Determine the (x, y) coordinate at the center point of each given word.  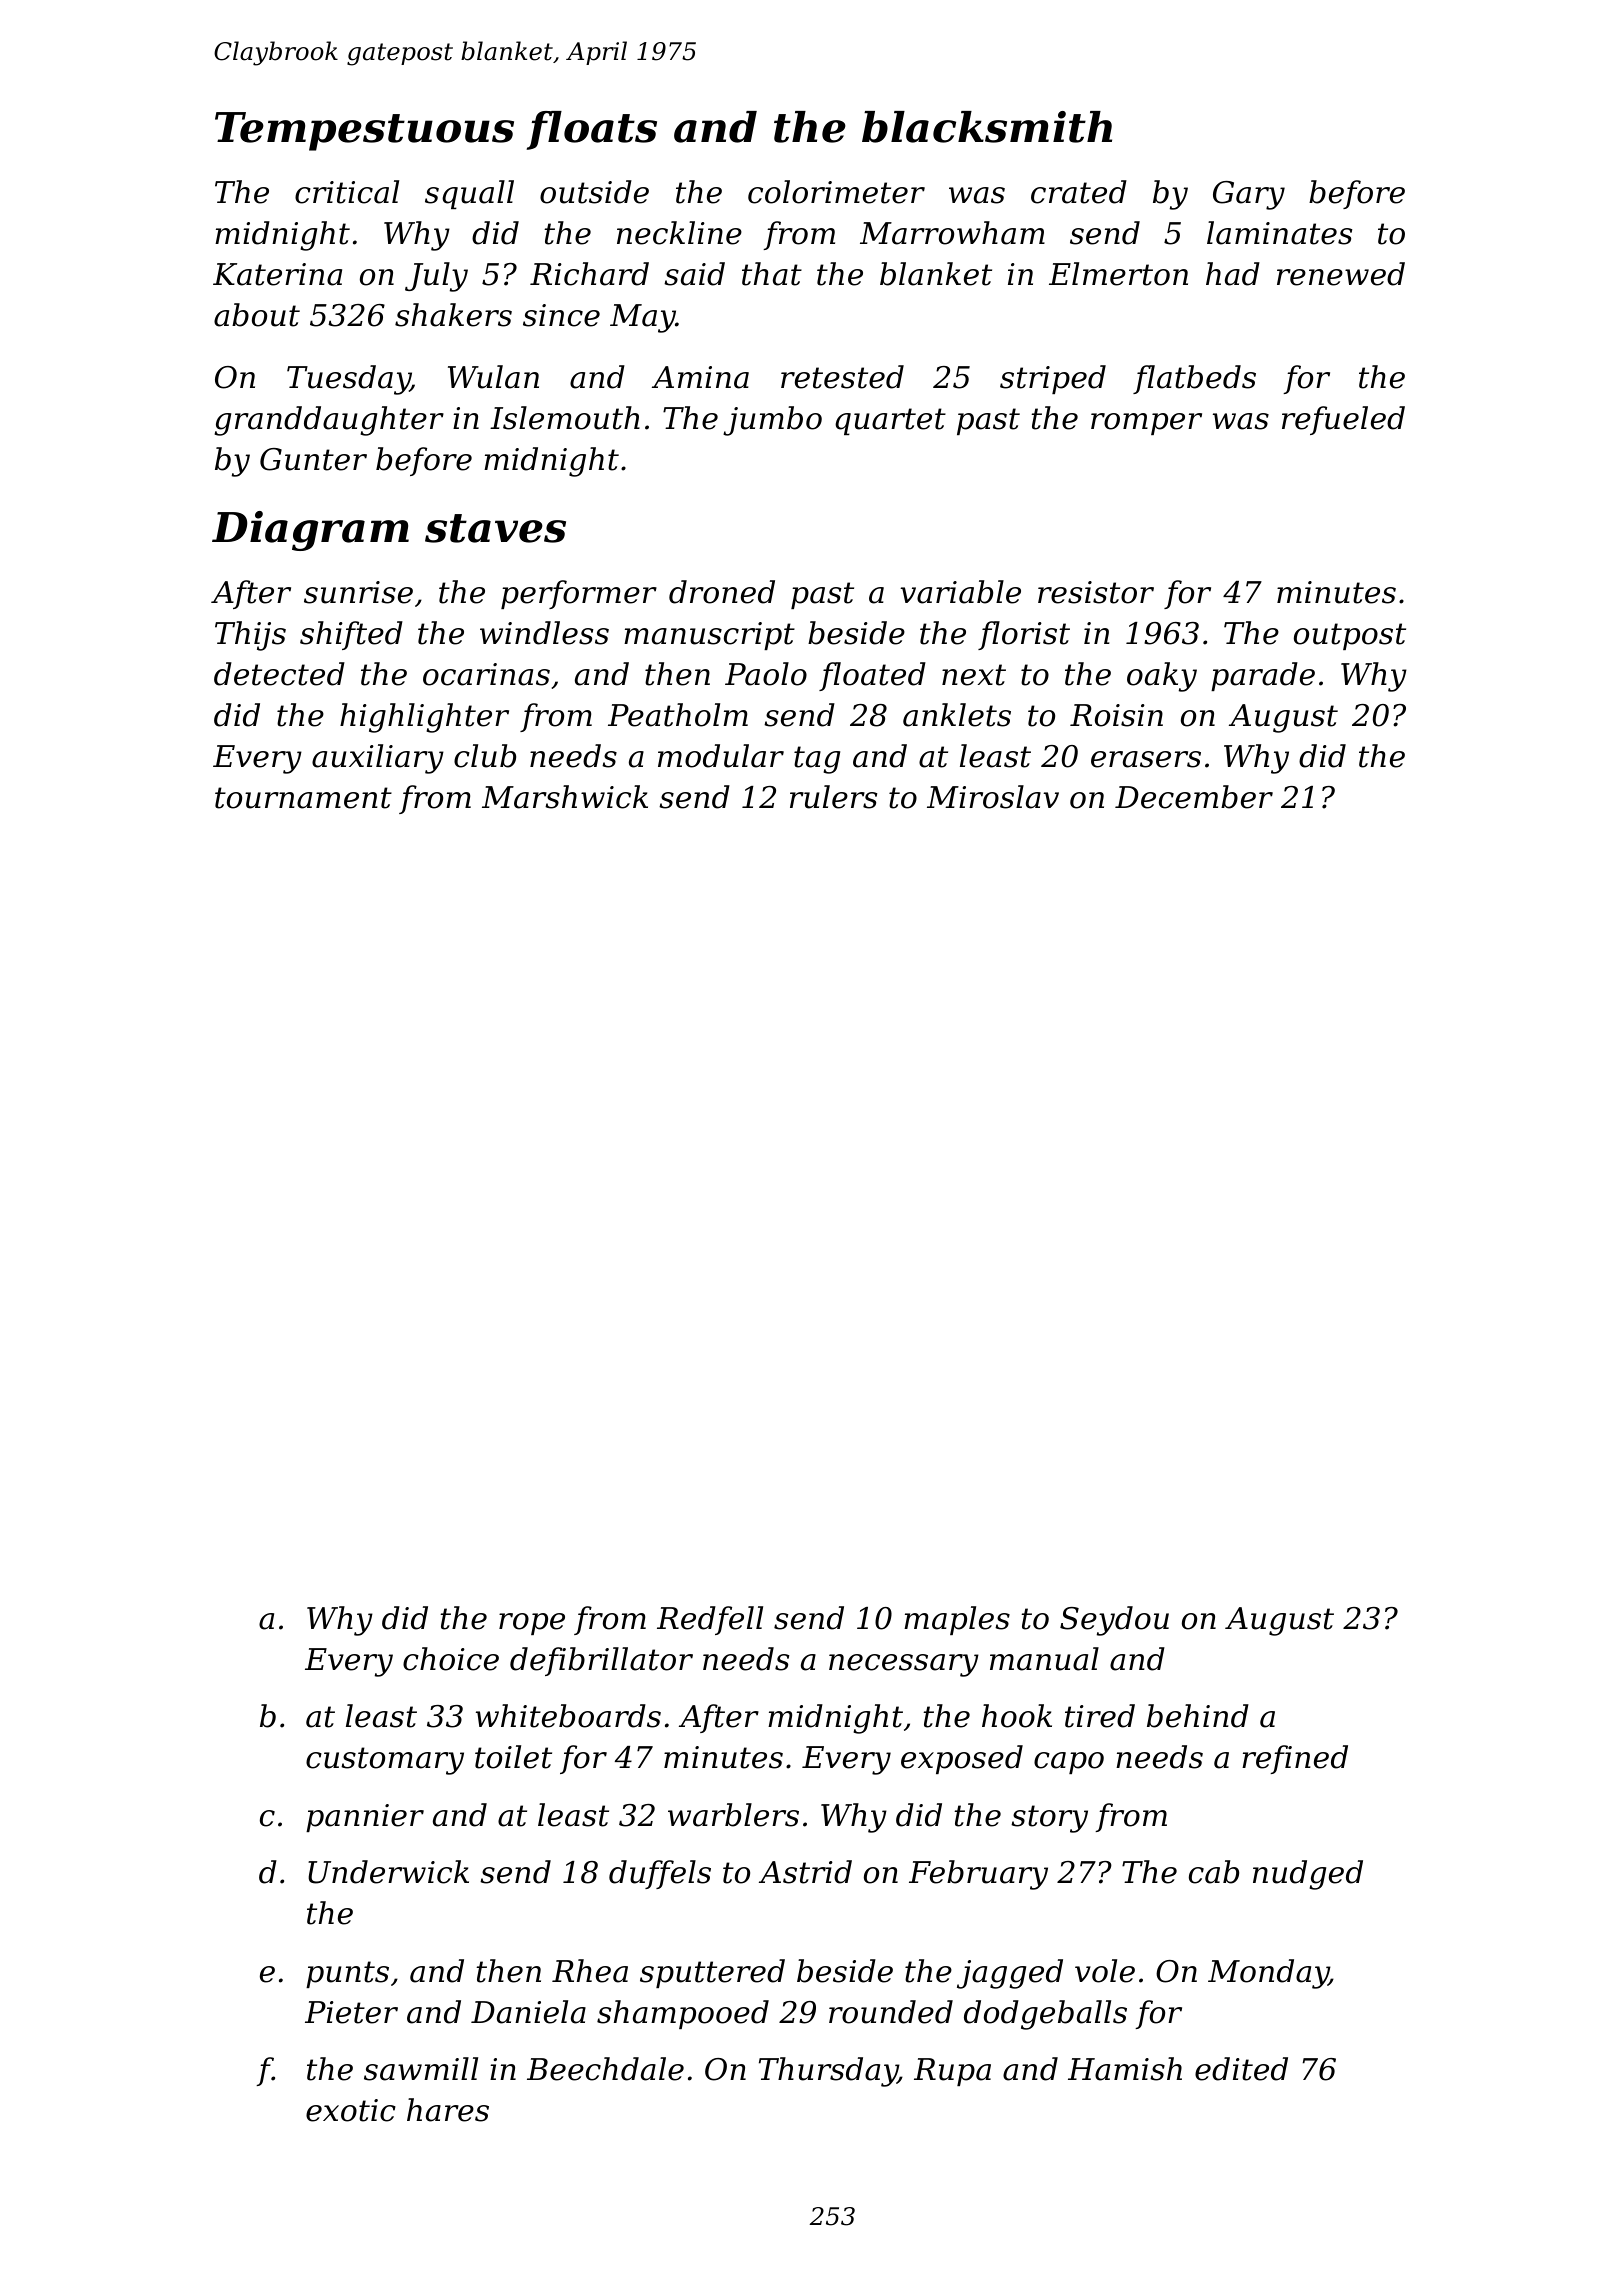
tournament (303, 798)
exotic (351, 2110)
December (1194, 797)
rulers (833, 797)
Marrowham (952, 233)
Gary (1249, 195)
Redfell (710, 1620)
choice (451, 1659)
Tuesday (348, 380)
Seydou (1114, 1621)
